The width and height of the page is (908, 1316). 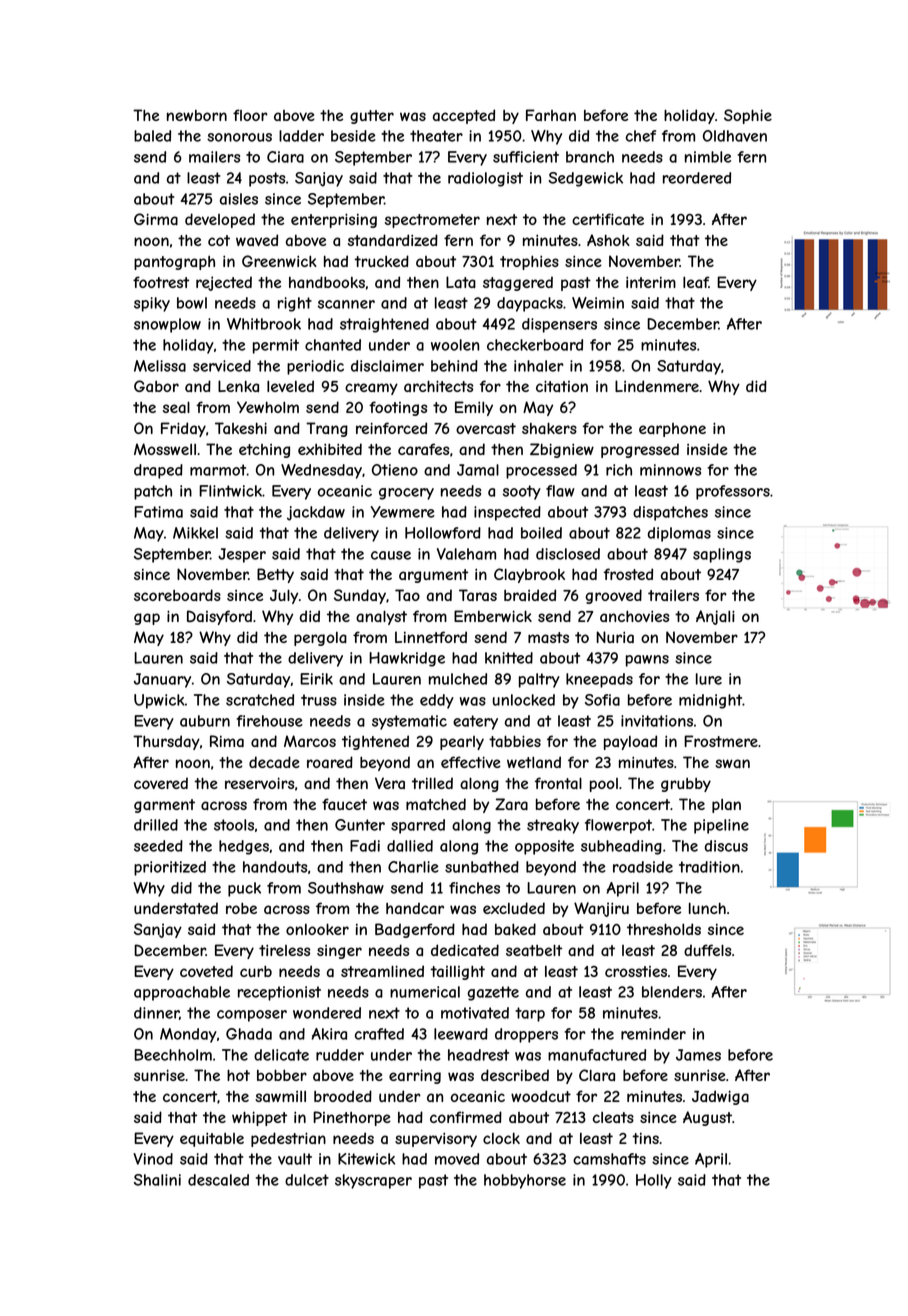 I want to click on Holly, so click(x=654, y=1181).
